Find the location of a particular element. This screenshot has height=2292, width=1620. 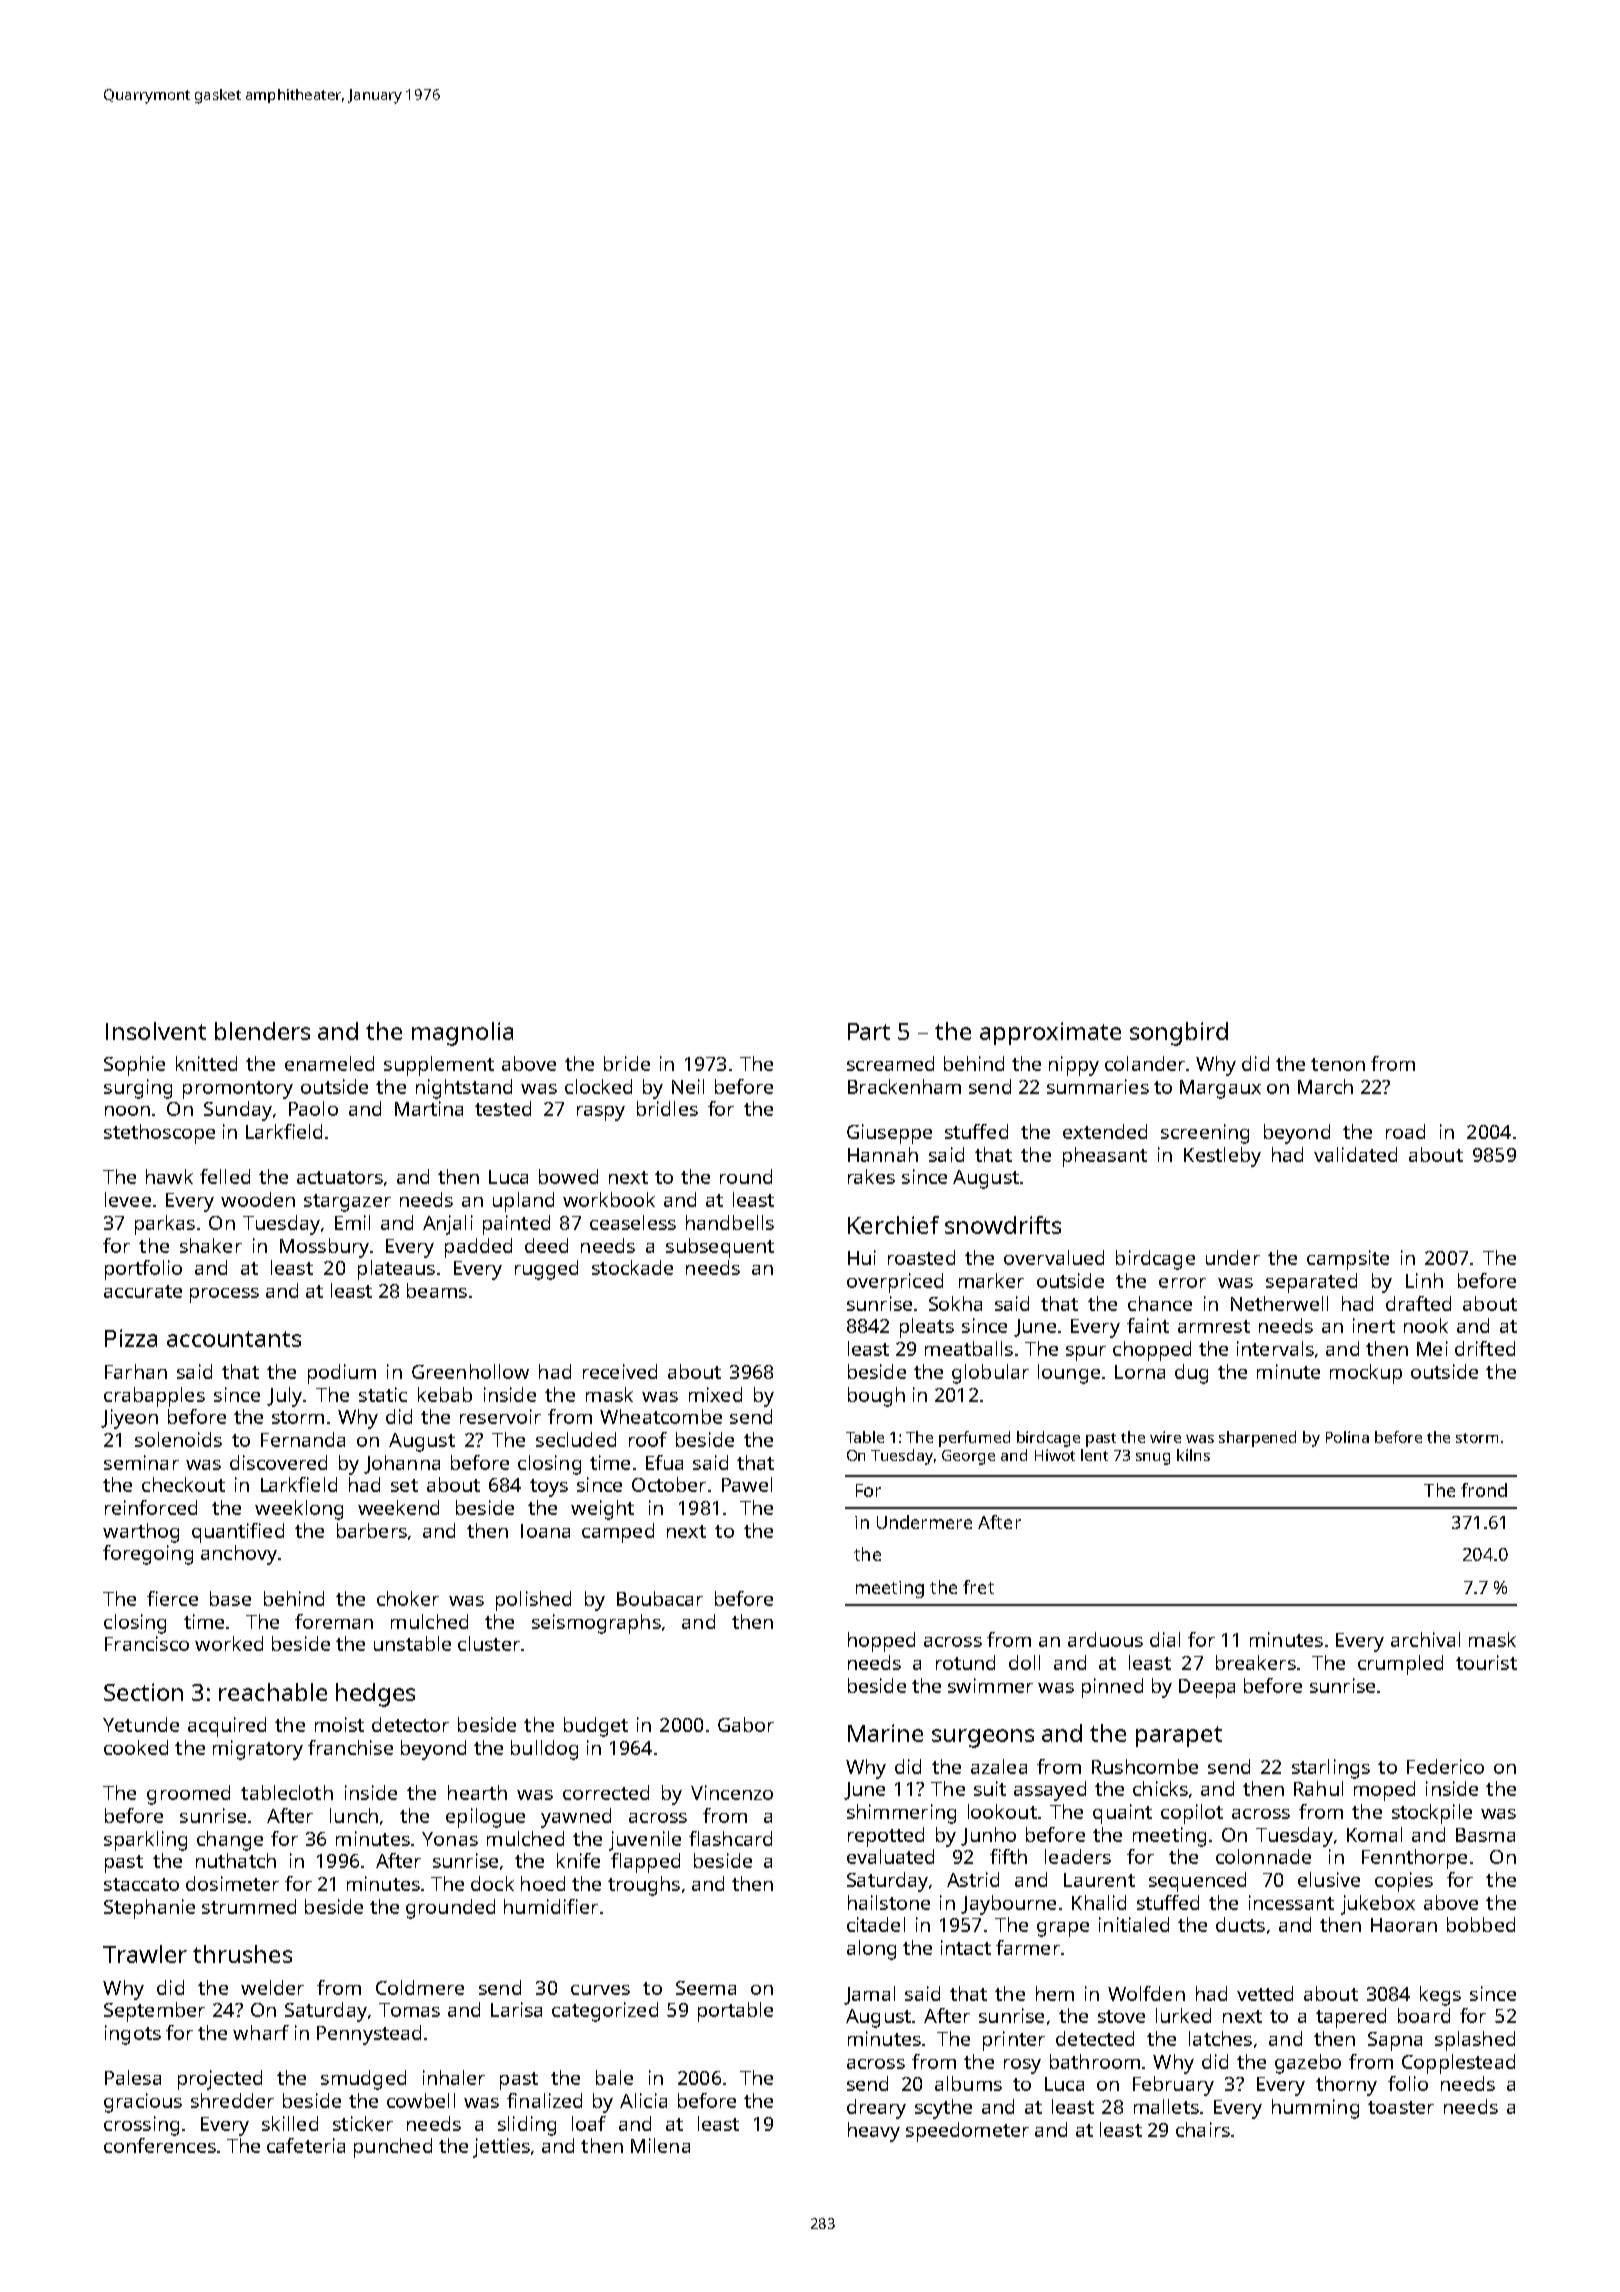

songbird is located at coordinates (1179, 1034).
